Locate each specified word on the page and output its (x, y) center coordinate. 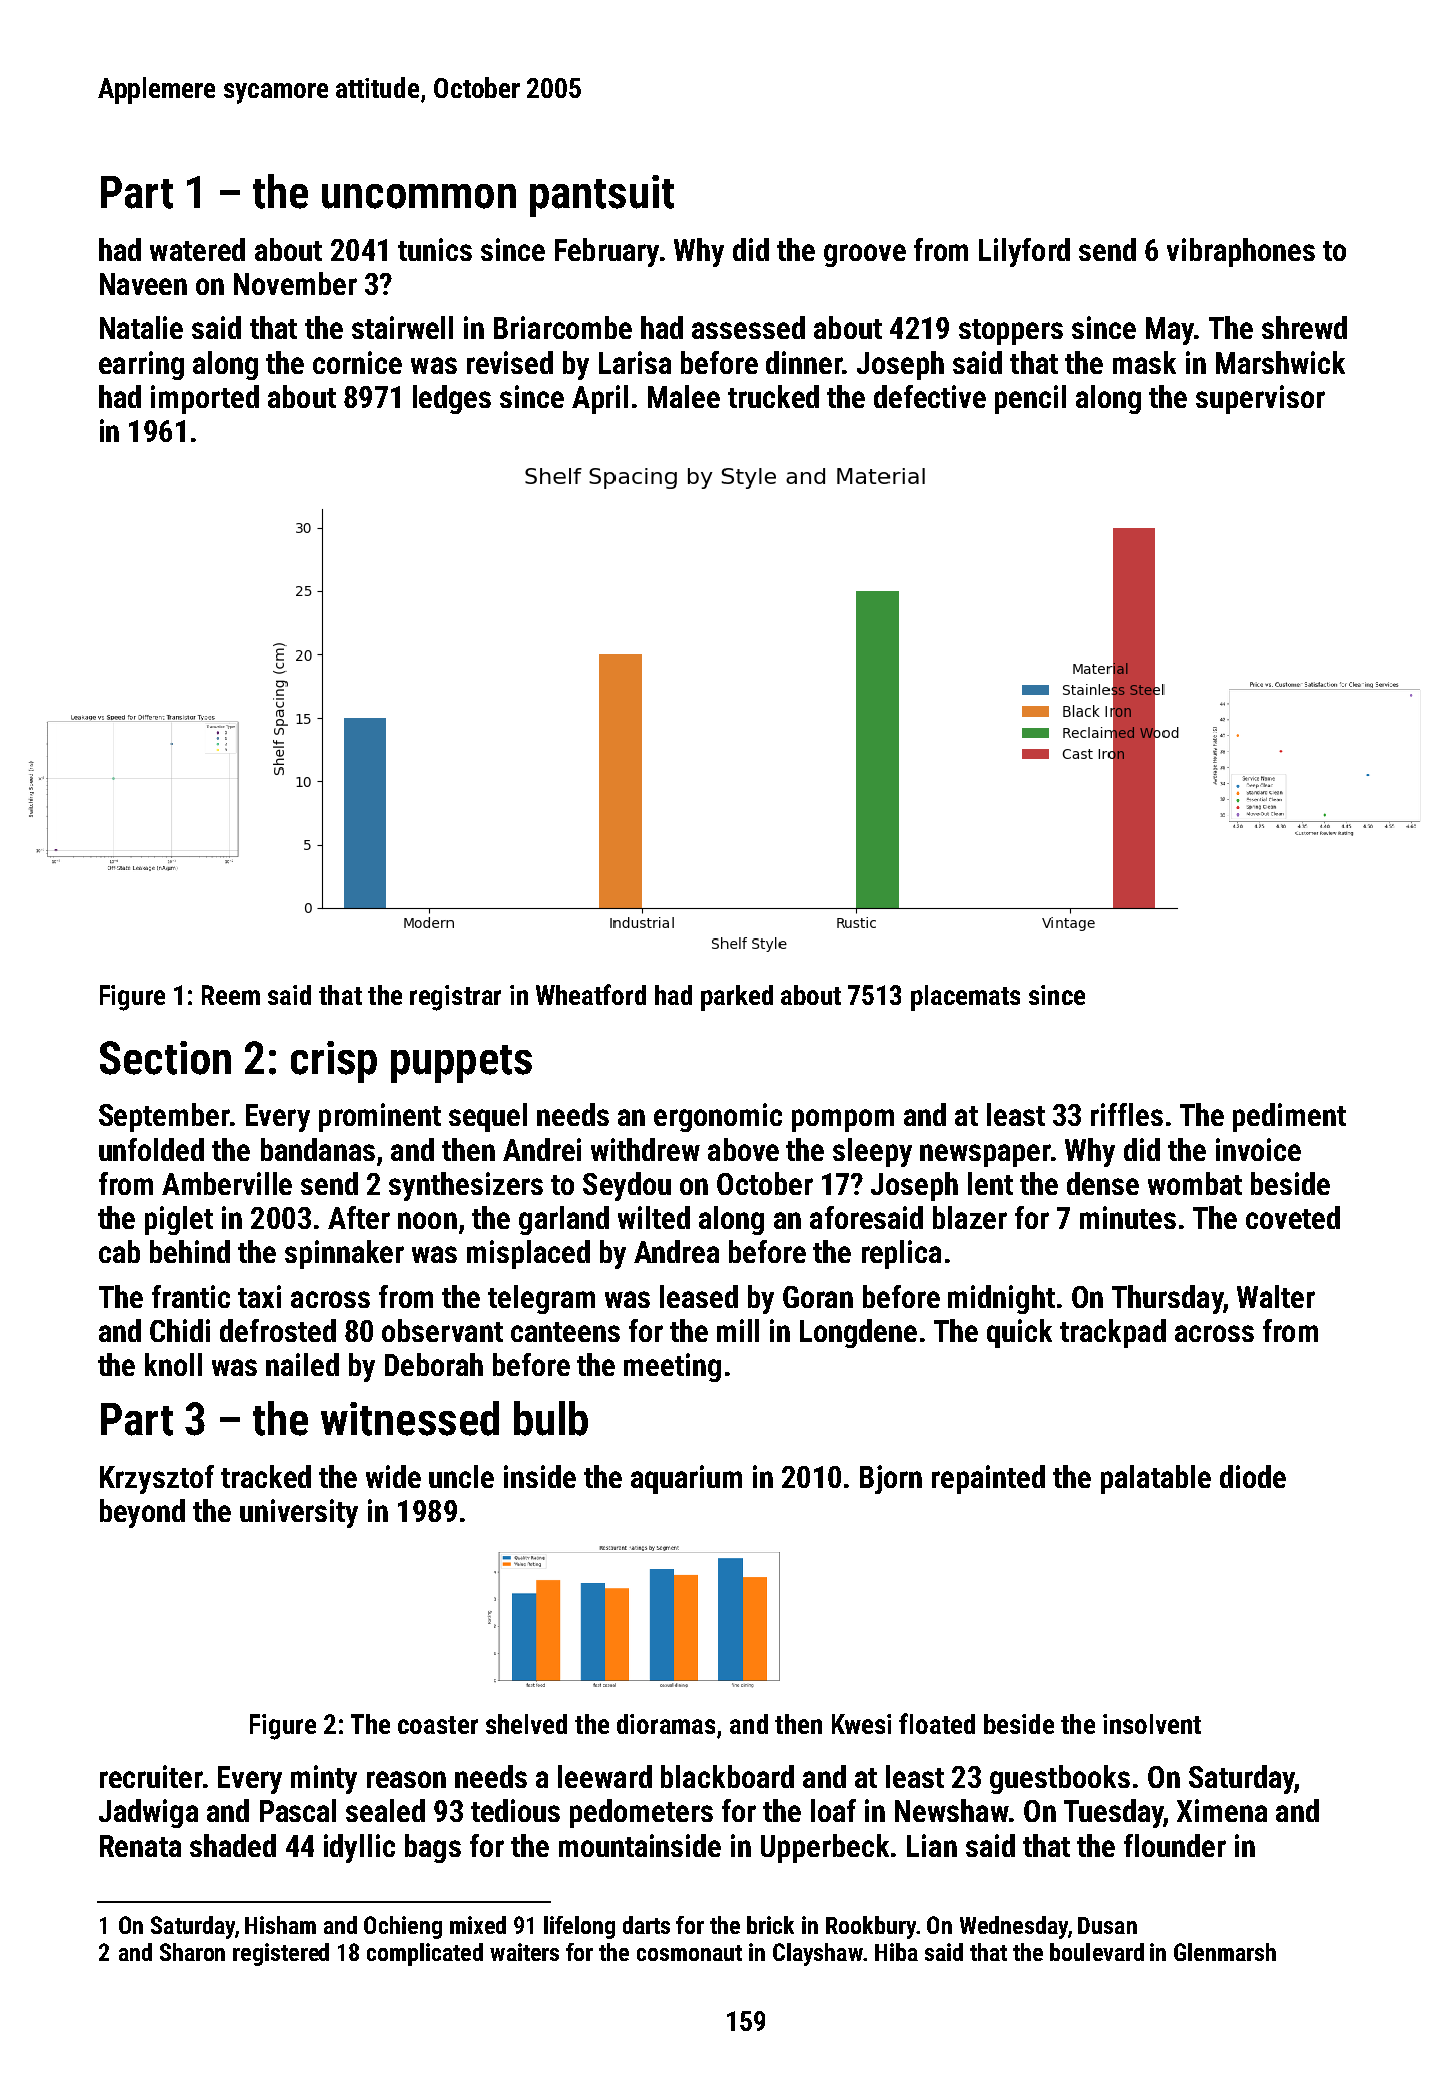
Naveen (143, 284)
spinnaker (344, 1254)
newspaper (985, 1155)
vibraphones (1241, 252)
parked (737, 998)
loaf (833, 1810)
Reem (231, 995)
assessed (748, 327)
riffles (1127, 1114)
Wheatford (591, 994)
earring (141, 365)
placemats (965, 998)
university (299, 1513)
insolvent (1152, 1724)
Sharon (192, 1952)
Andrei (542, 1149)
